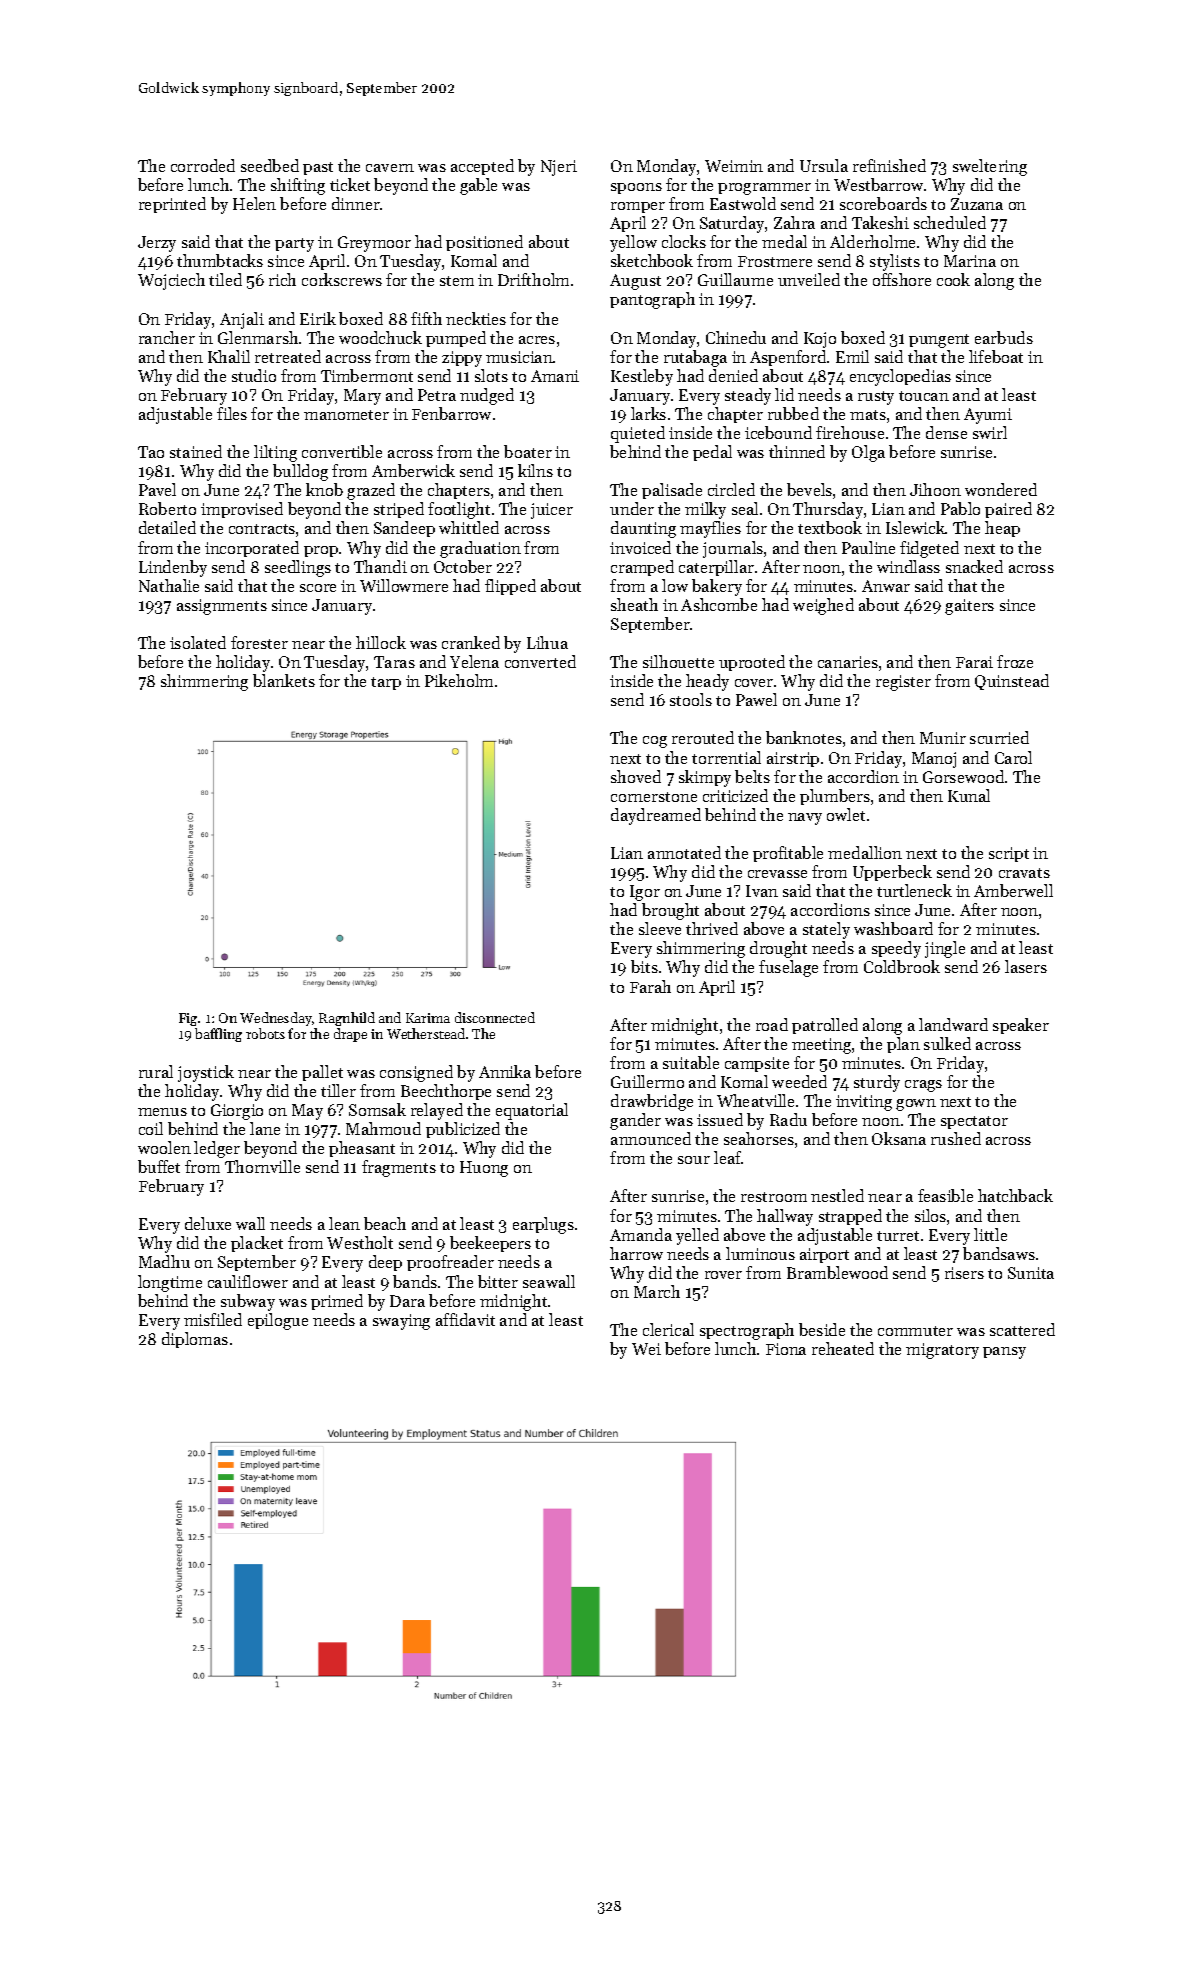 The image size is (1195, 1968). Describe the element at coordinates (645, 893) in the screenshot. I see `Igor` at that location.
